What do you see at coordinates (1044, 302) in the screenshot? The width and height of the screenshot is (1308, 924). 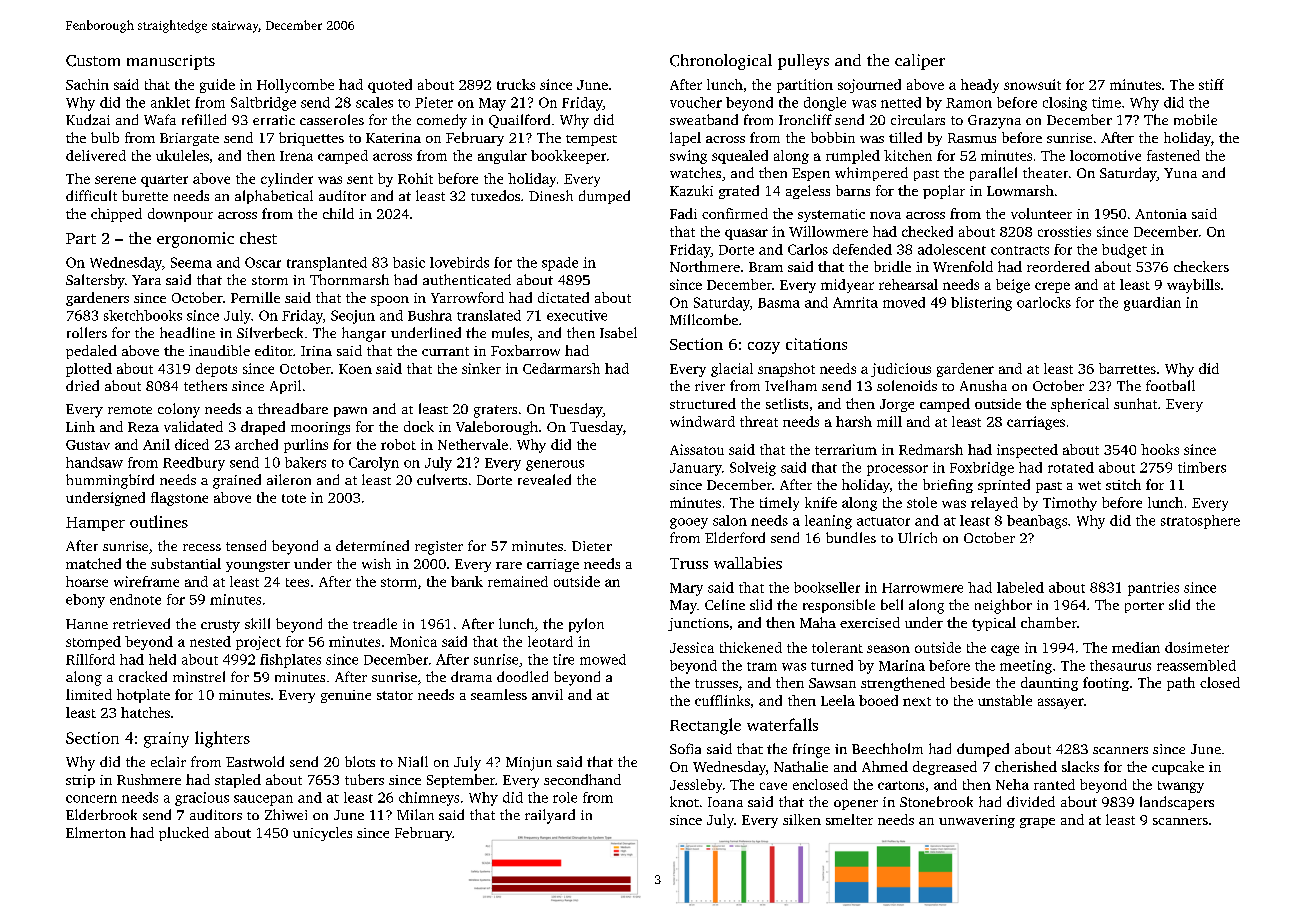 I see `oarlocks` at bounding box center [1044, 302].
